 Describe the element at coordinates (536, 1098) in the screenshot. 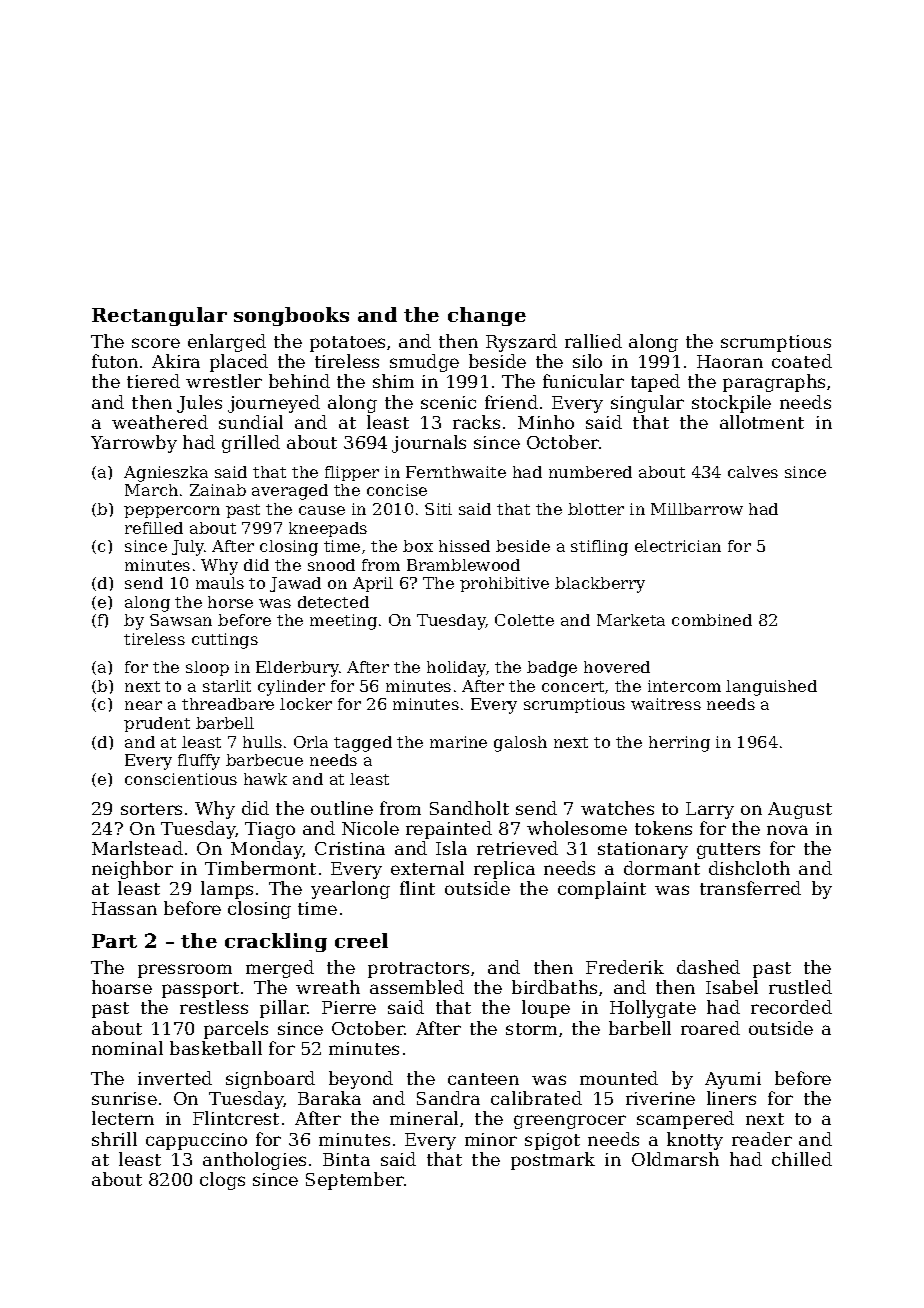

I see `calibrated` at that location.
